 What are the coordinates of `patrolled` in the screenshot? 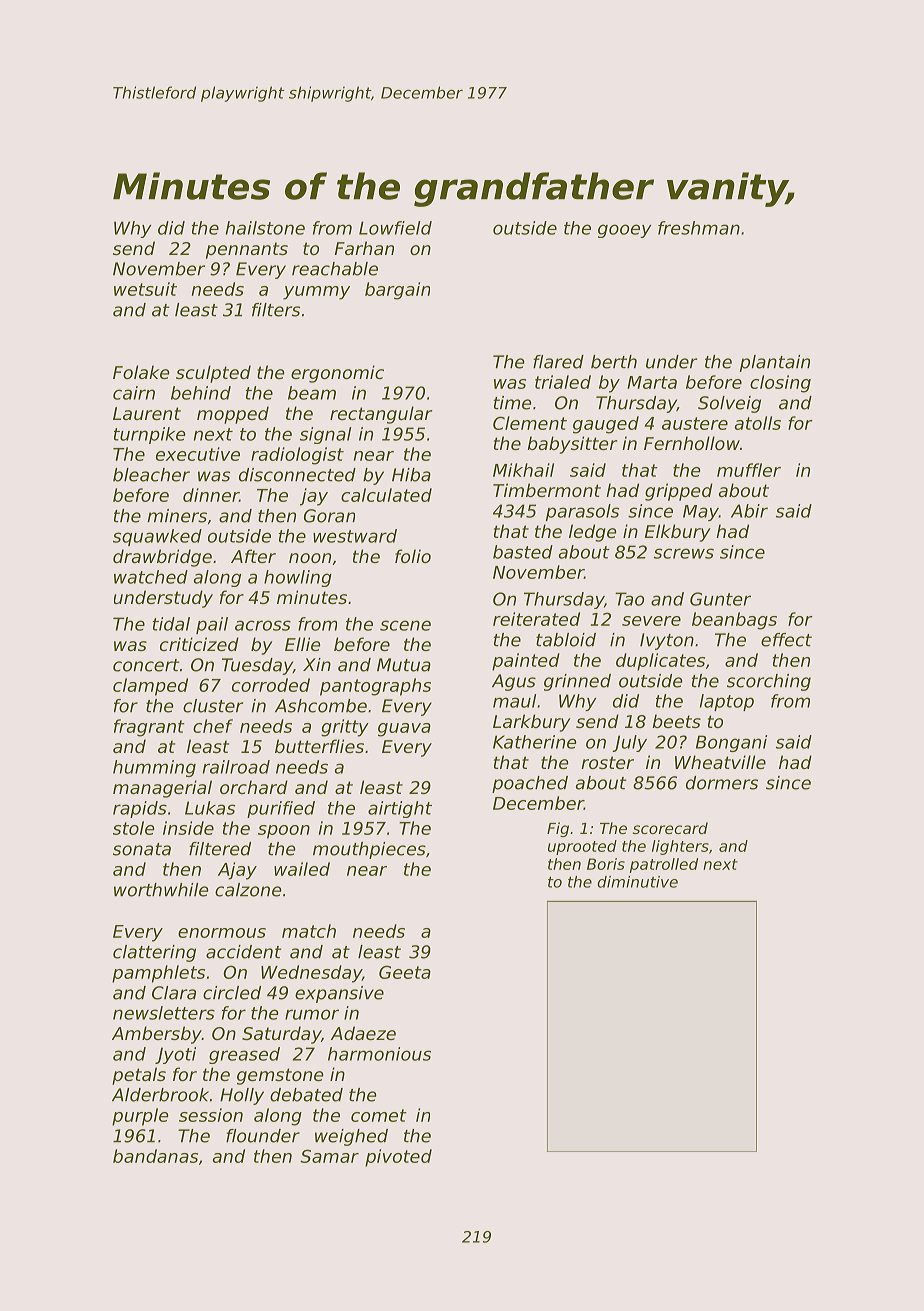 It's located at (664, 865).
